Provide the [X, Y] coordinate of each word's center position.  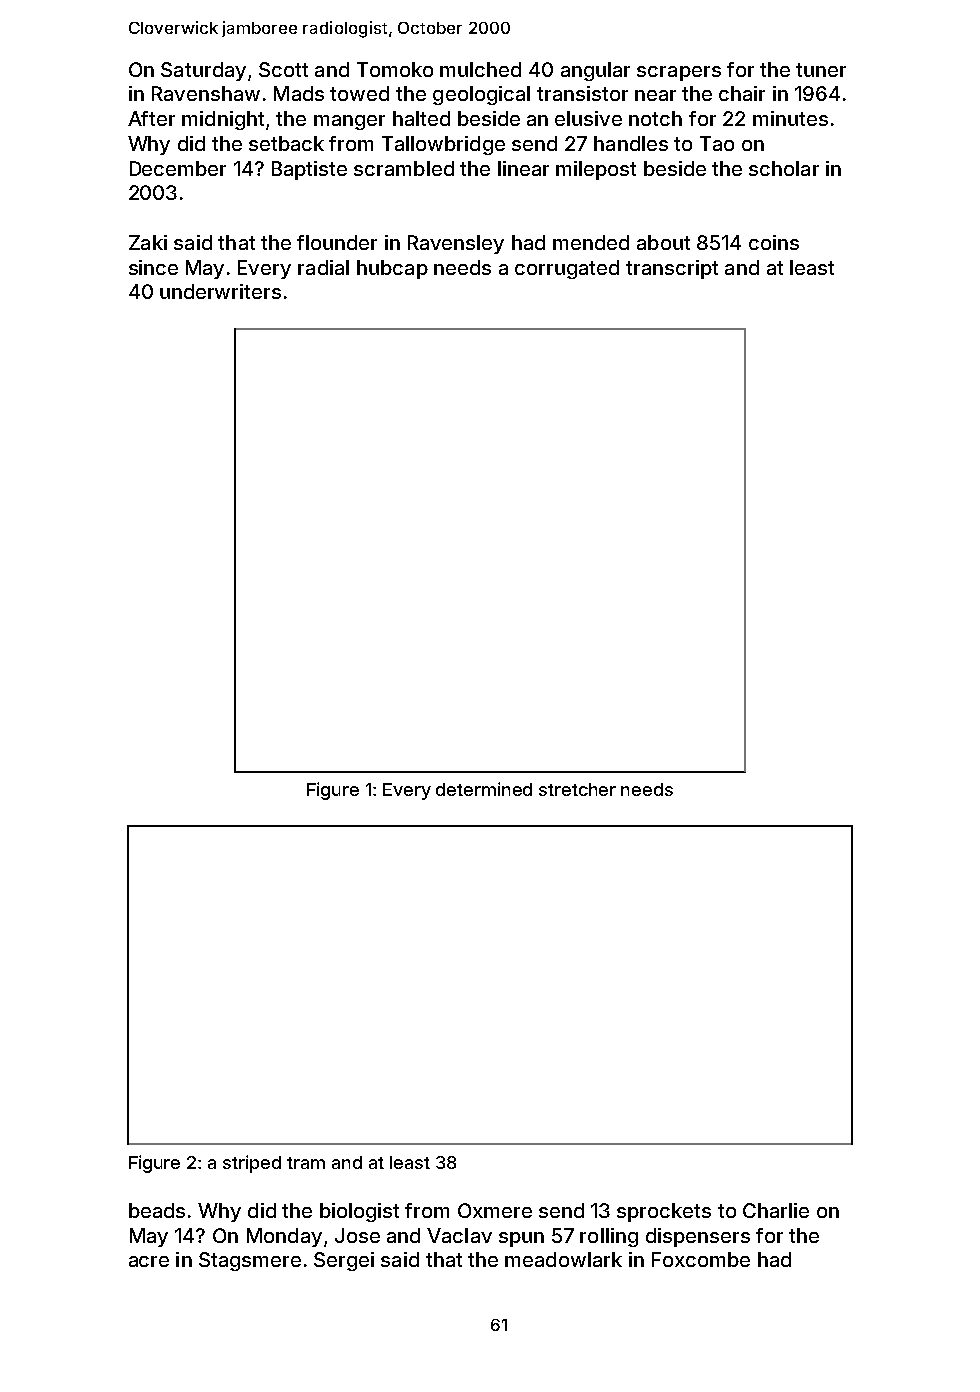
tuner [821, 70]
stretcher [577, 789]
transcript [672, 269]
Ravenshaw [206, 93]
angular [595, 71]
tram [306, 1163]
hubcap [392, 269]
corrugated [567, 269]
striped [252, 1164]
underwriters [220, 291]
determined [484, 789]
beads [157, 1210]
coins [774, 242]
